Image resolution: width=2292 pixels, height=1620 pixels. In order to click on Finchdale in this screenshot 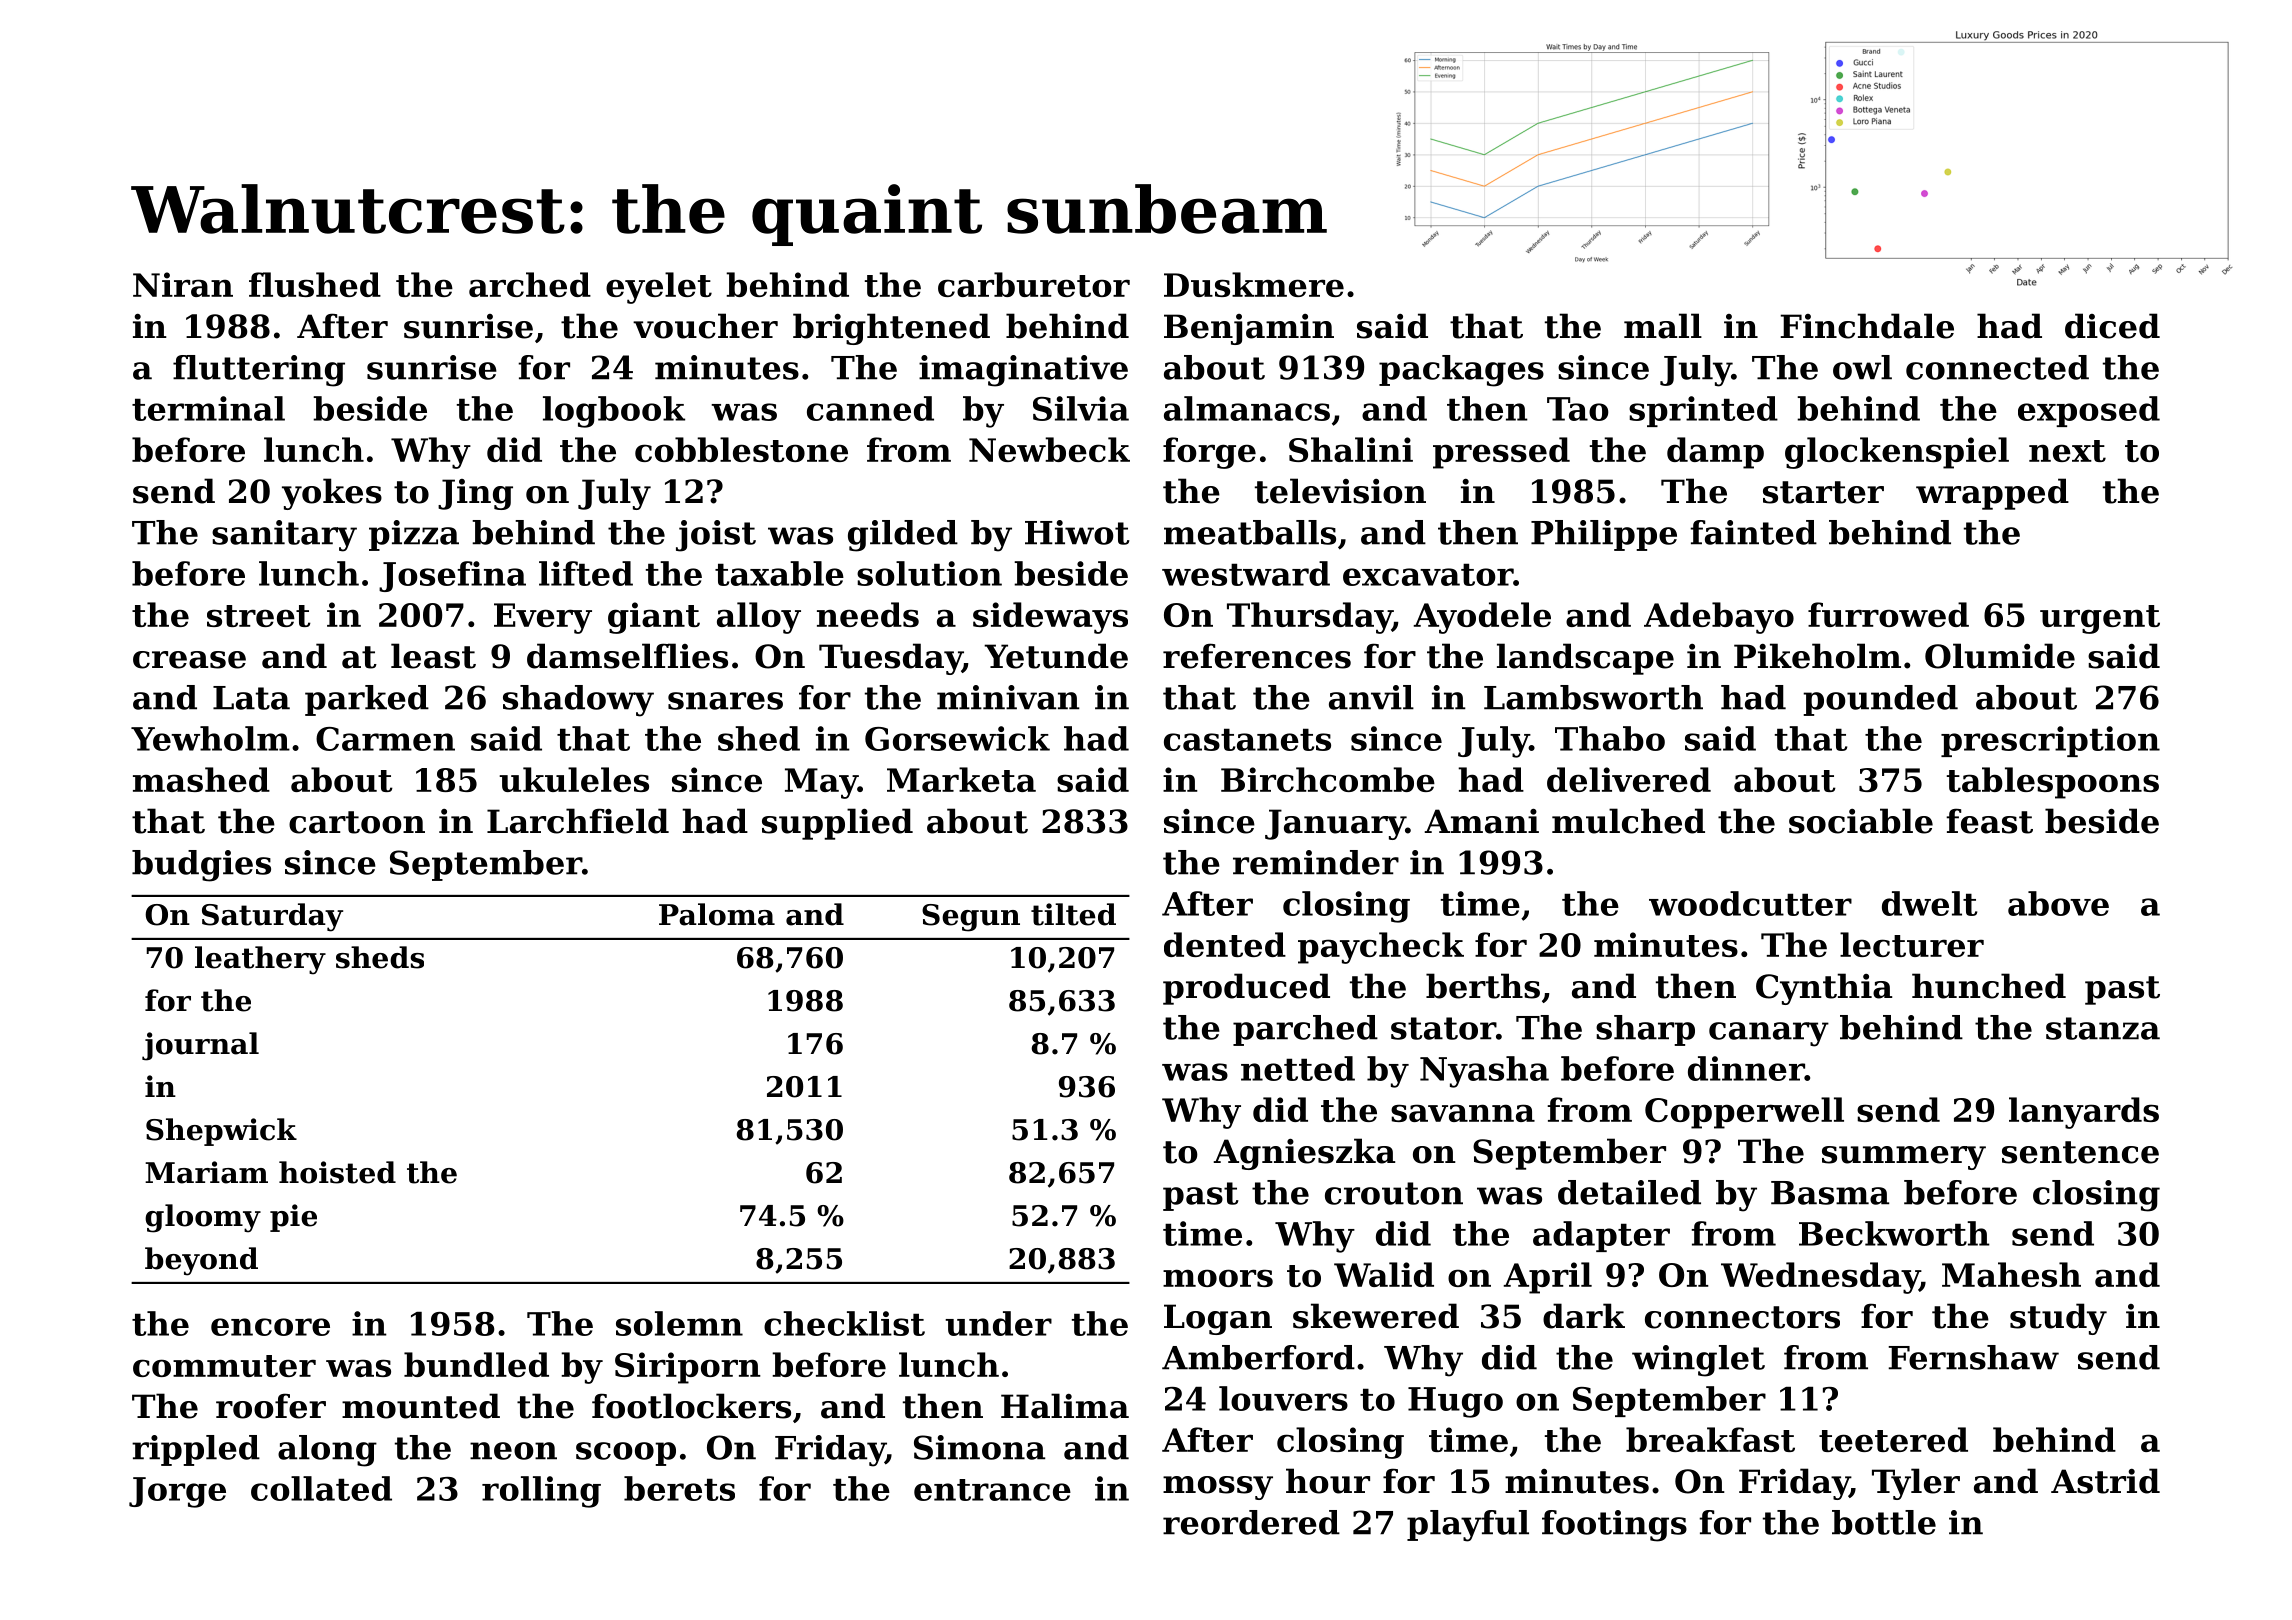, I will do `click(1867, 326)`.
